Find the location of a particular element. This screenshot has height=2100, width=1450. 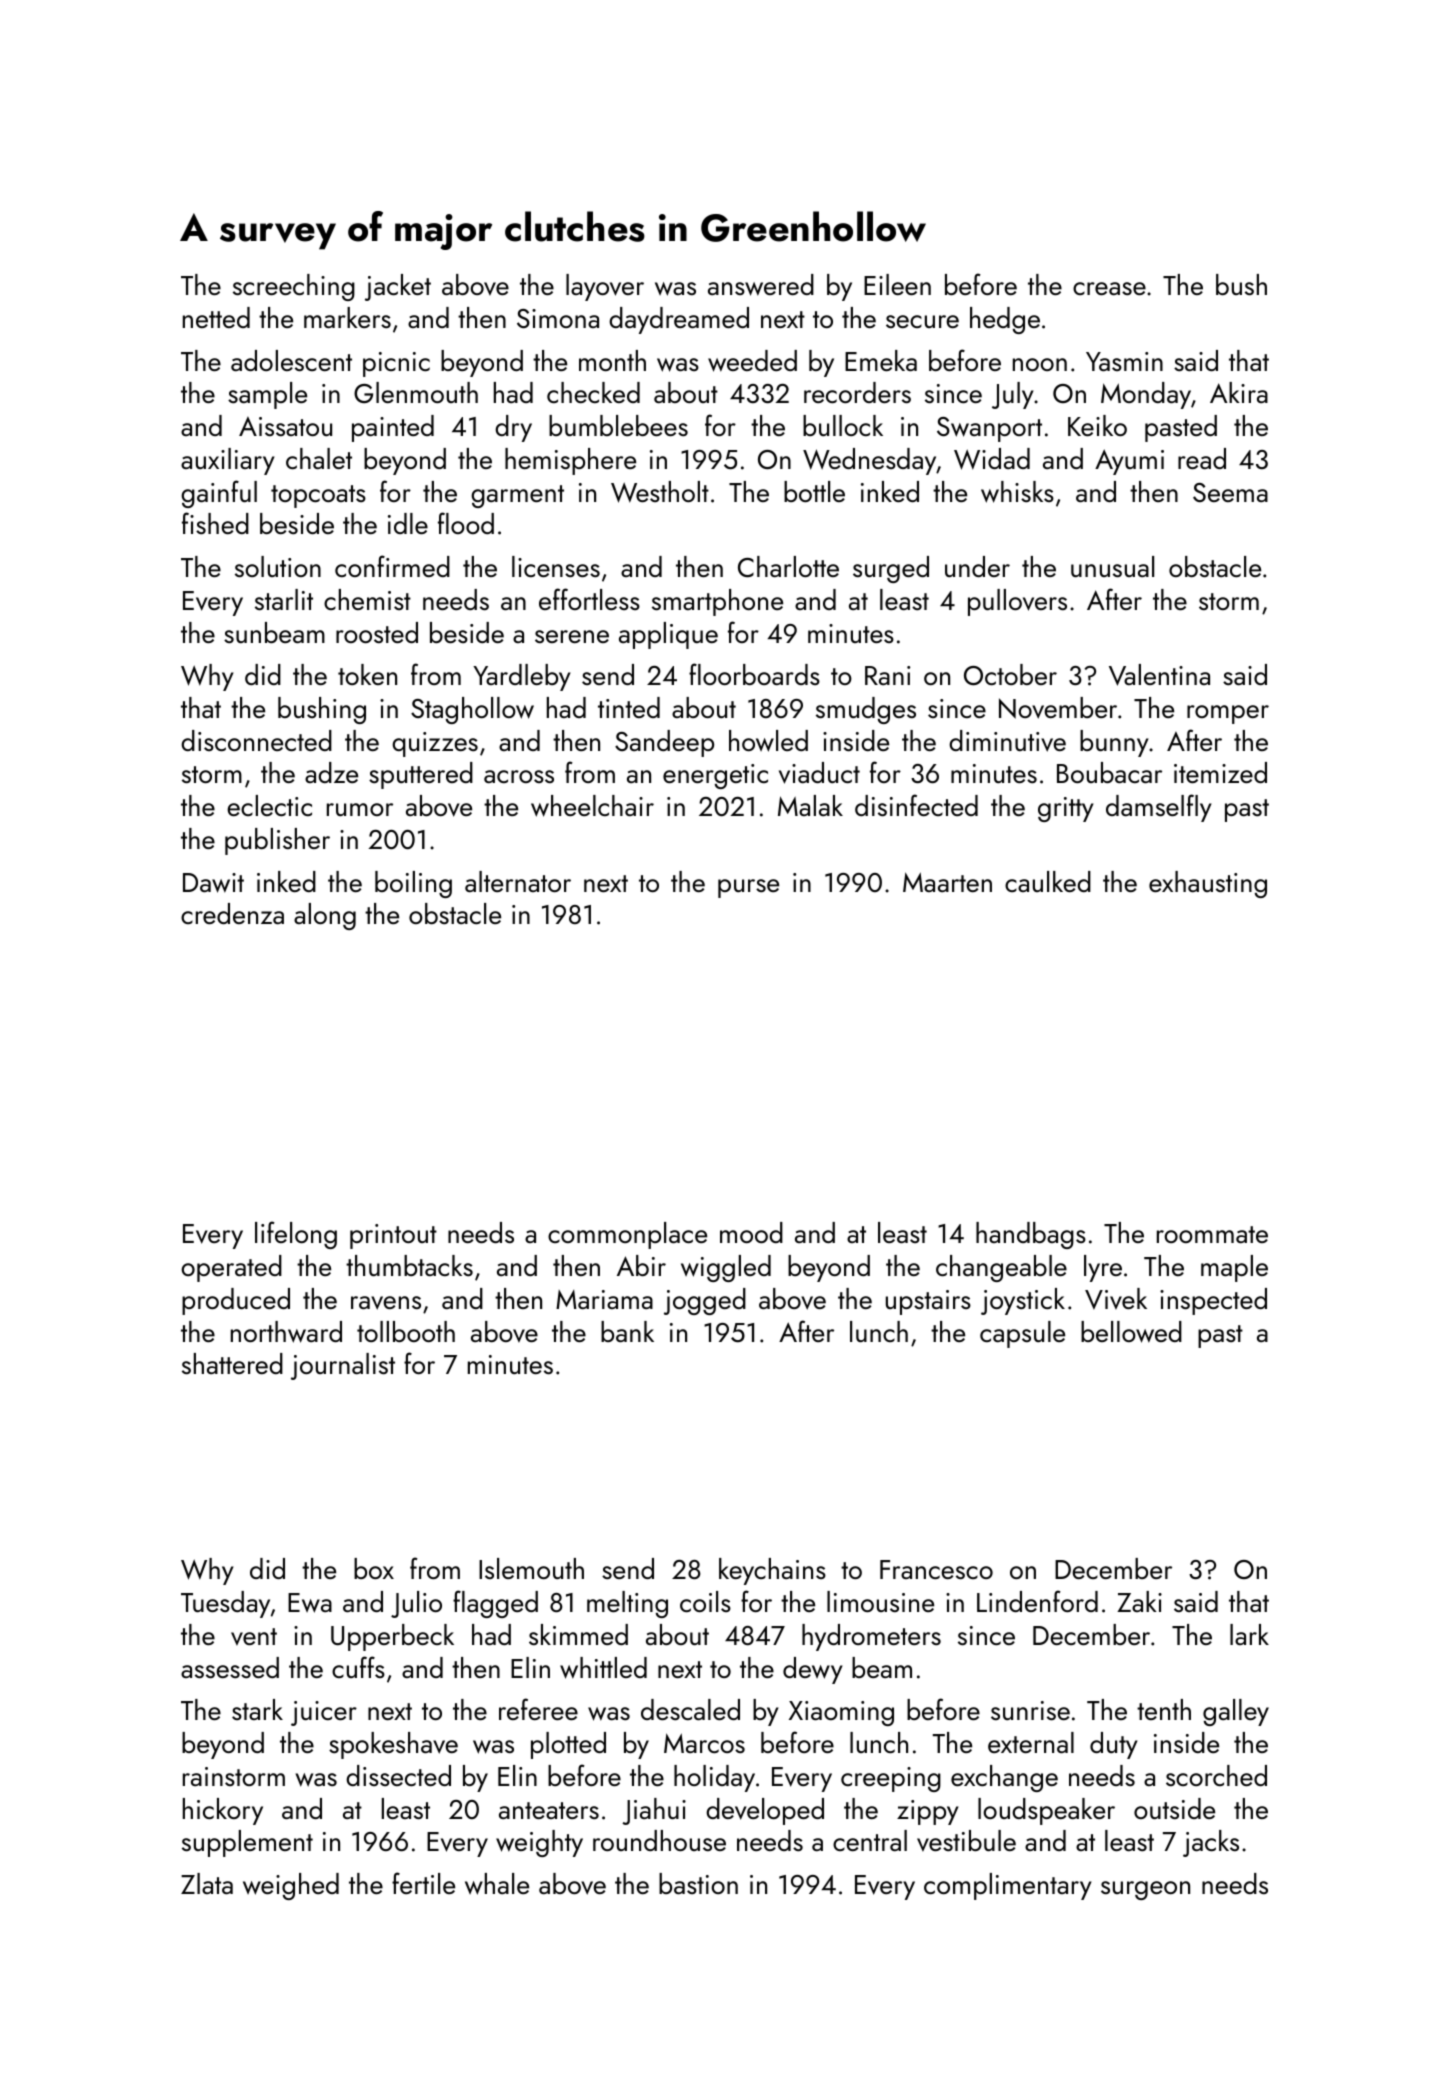

purse is located at coordinates (748, 888).
